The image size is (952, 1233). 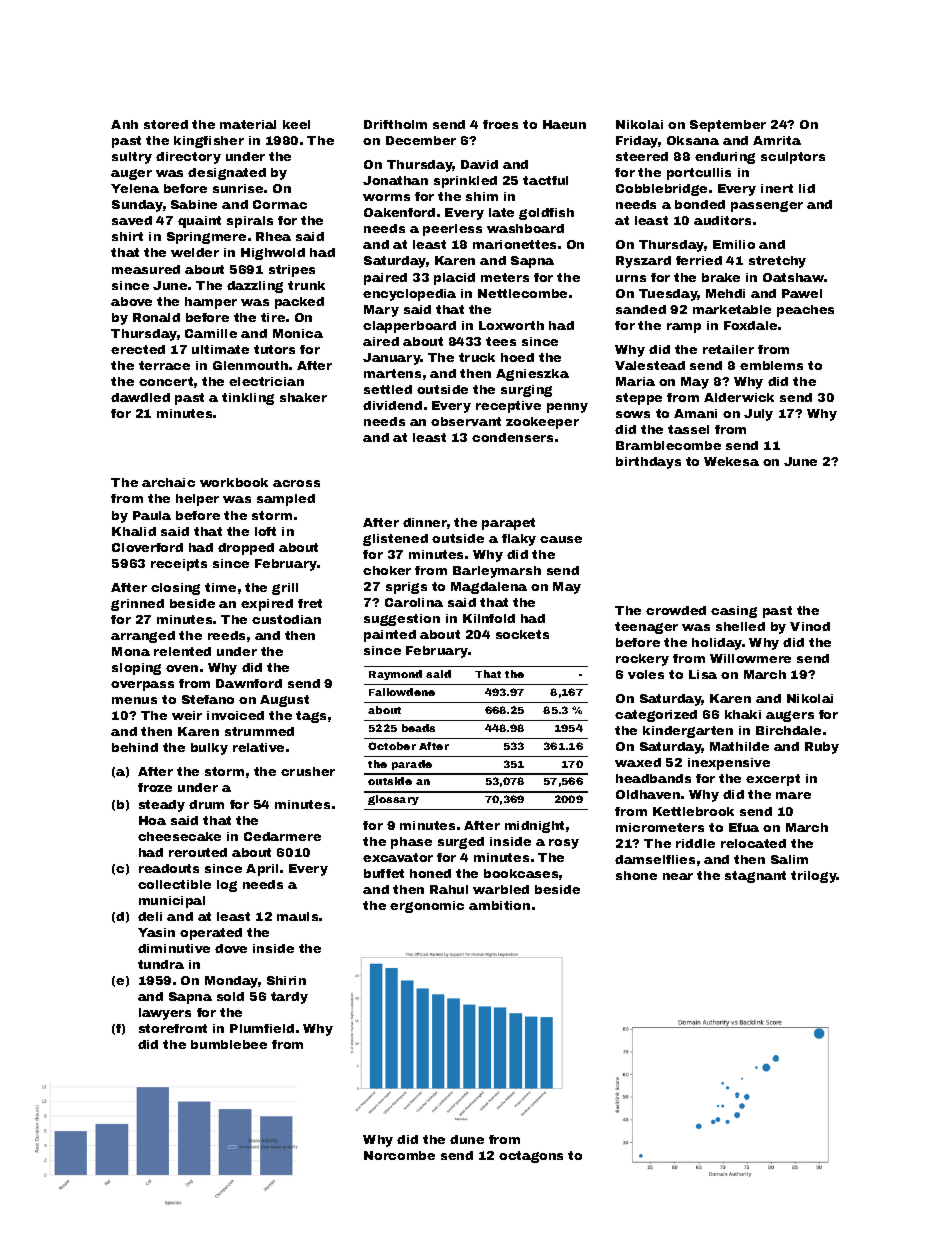 What do you see at coordinates (230, 996) in the screenshot?
I see `sold` at bounding box center [230, 996].
